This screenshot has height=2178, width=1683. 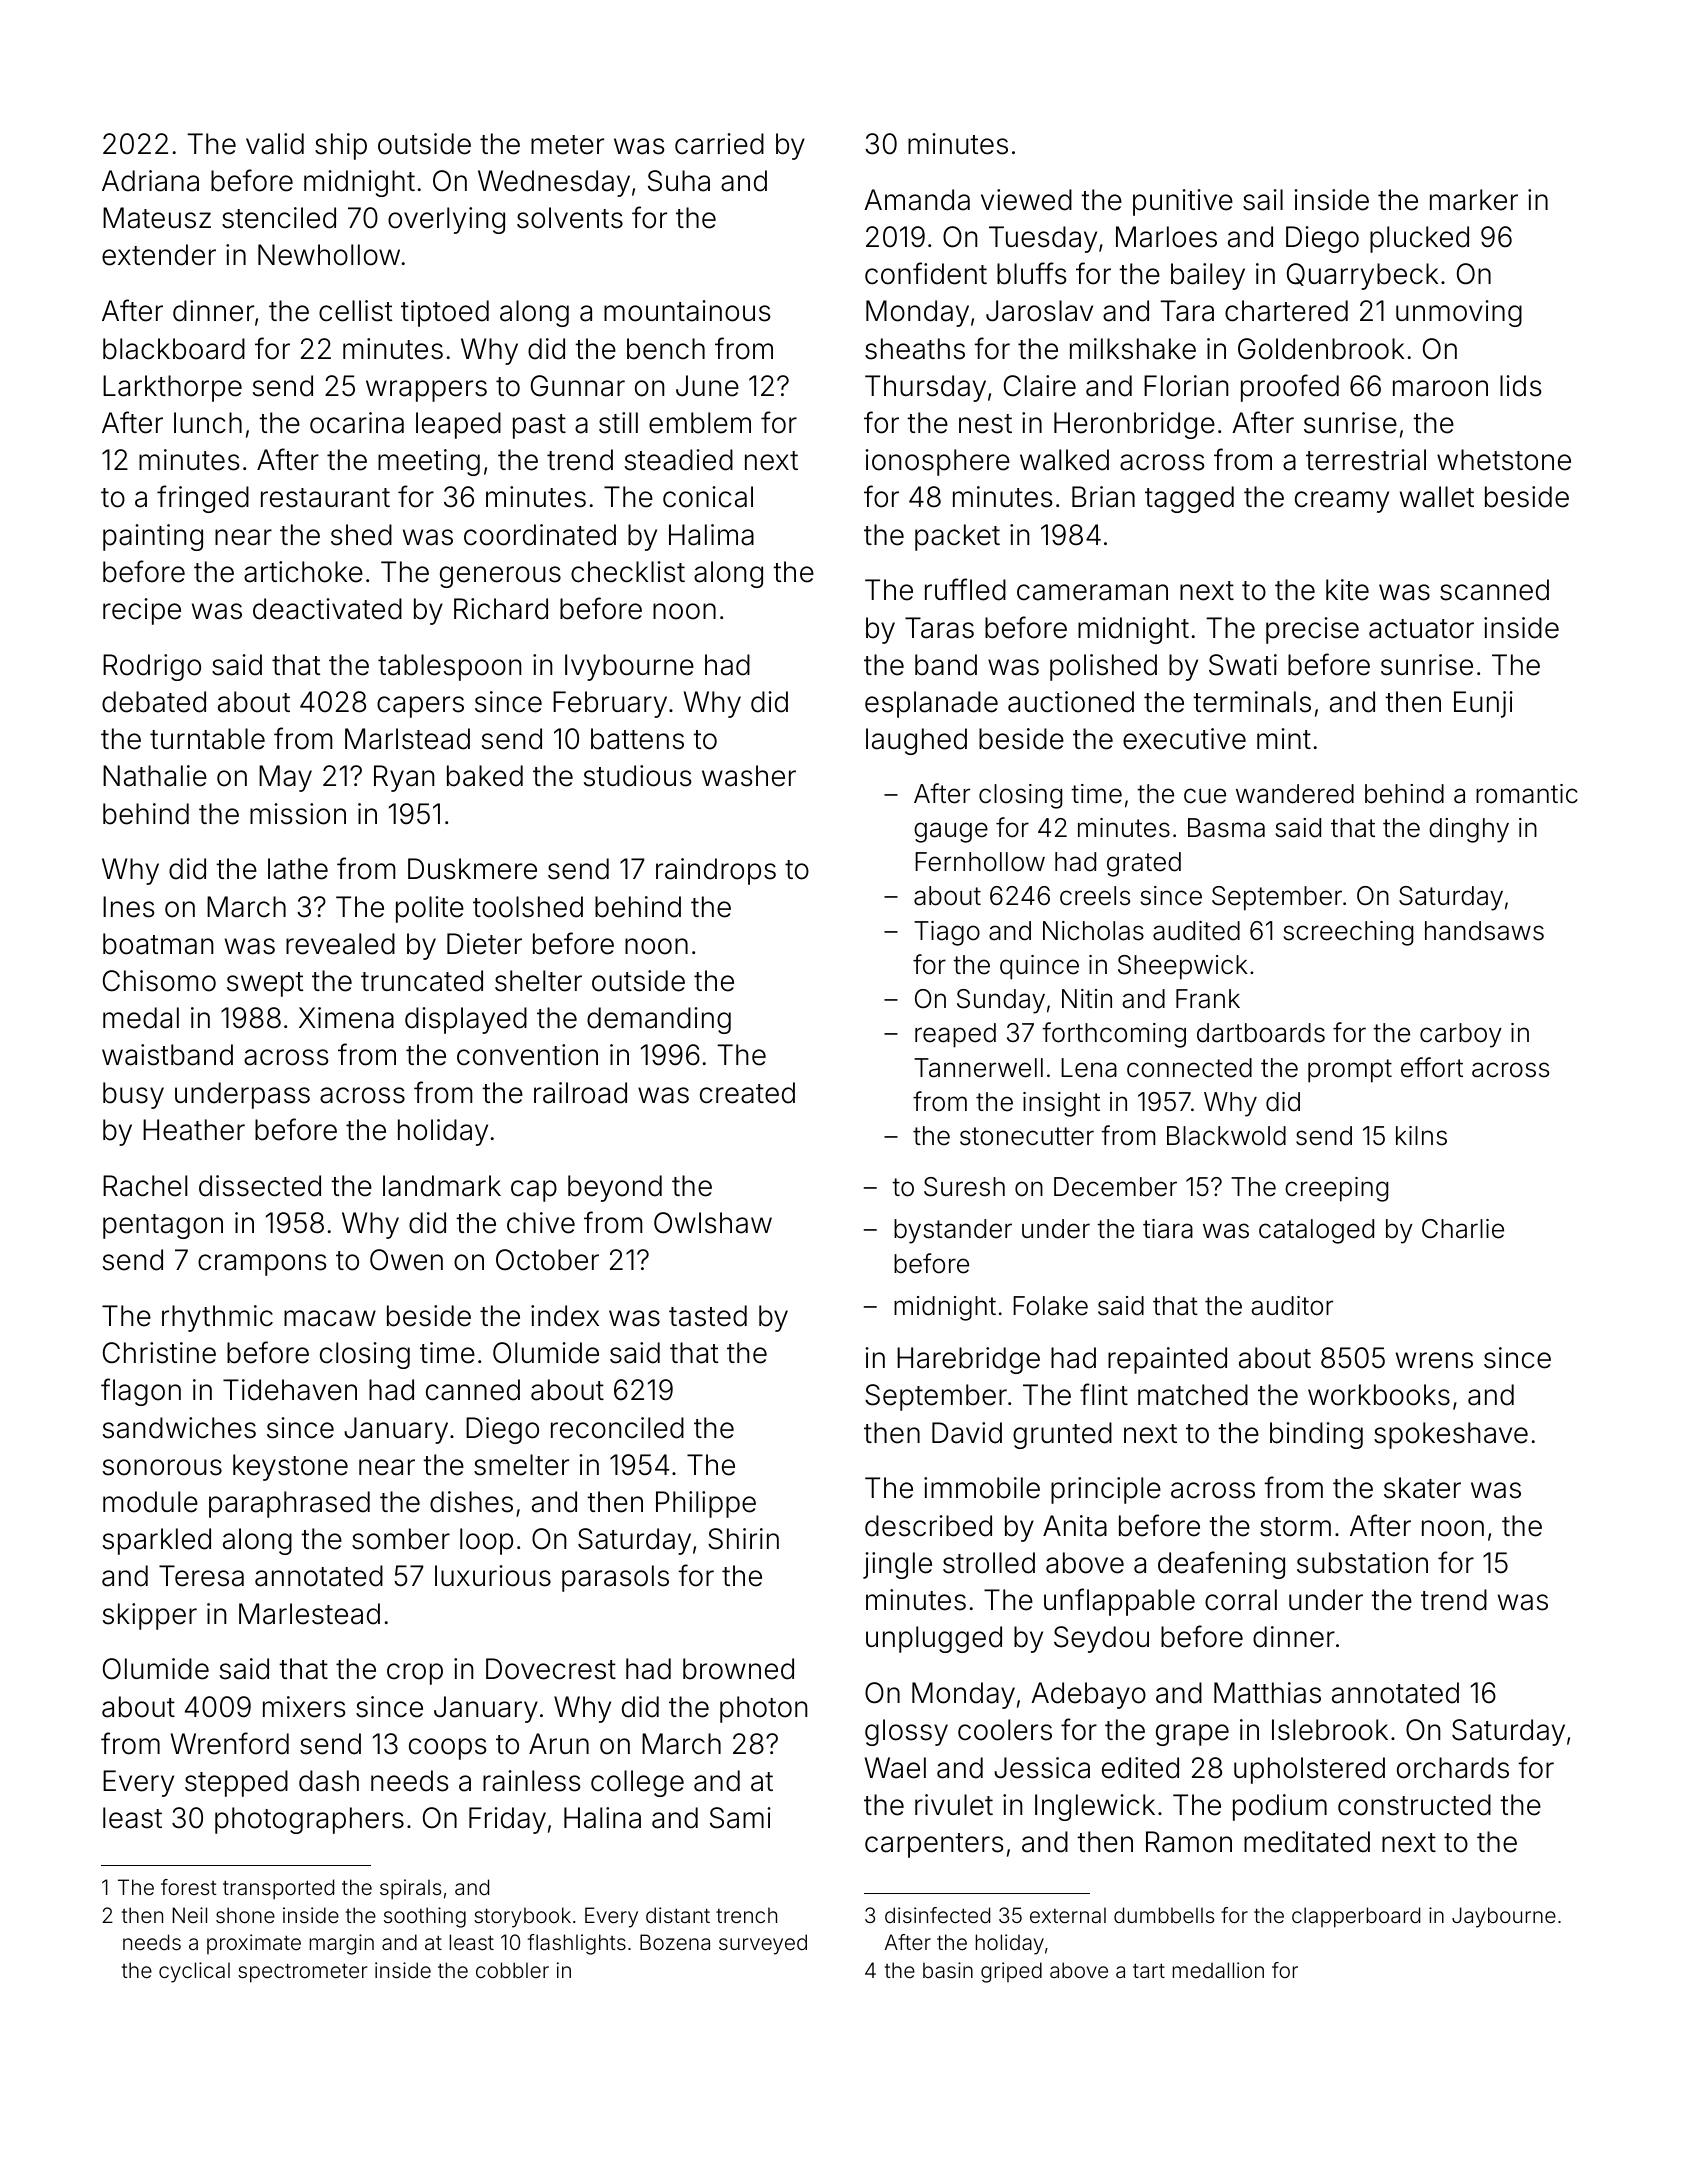 What do you see at coordinates (290, 1467) in the screenshot?
I see `keystone` at bounding box center [290, 1467].
